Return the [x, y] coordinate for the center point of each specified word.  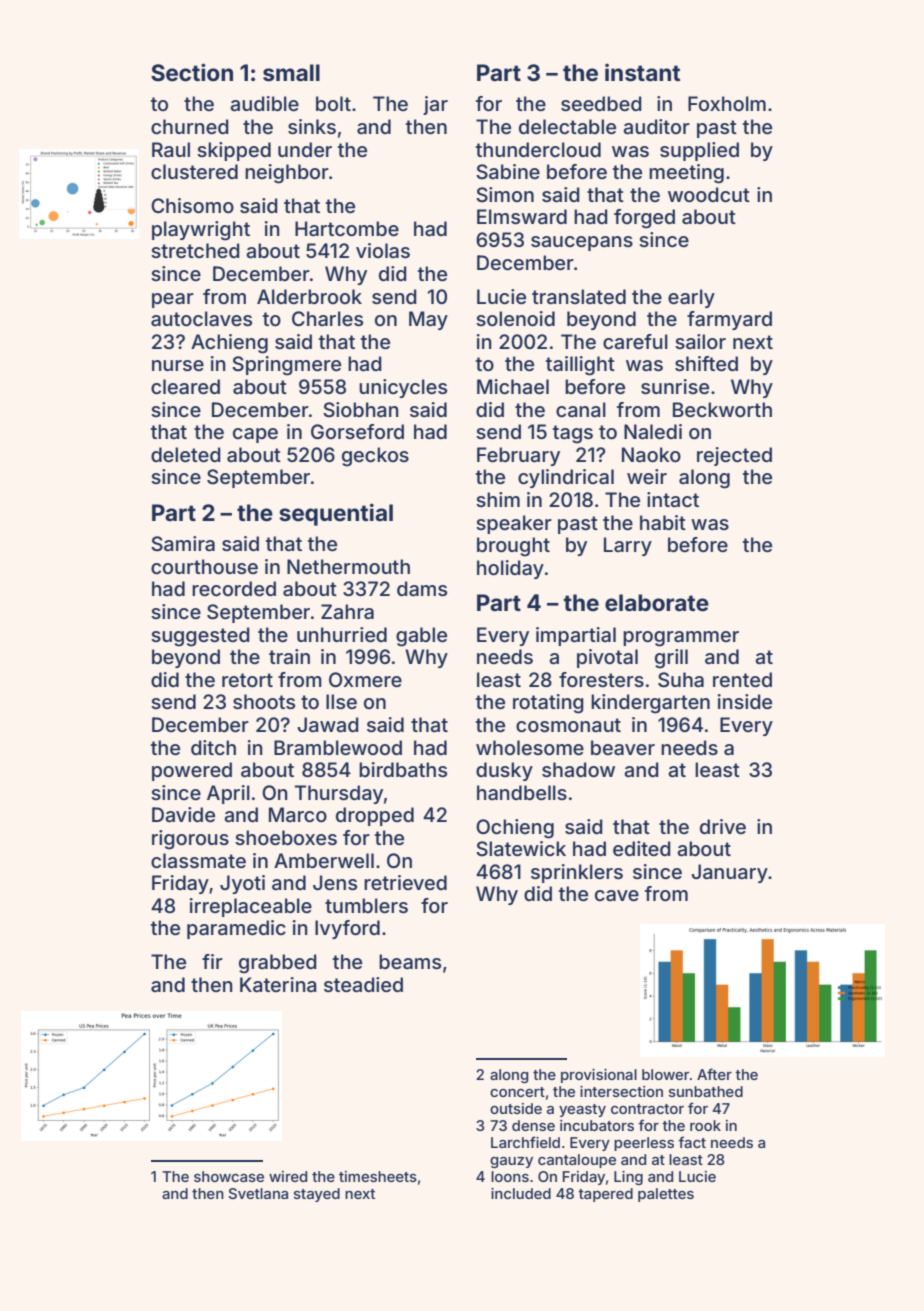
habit [663, 522]
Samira [183, 543]
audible [264, 103]
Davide [183, 814]
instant [642, 72]
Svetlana [258, 1193]
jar [435, 105]
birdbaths [403, 769]
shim [498, 499]
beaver [623, 747]
